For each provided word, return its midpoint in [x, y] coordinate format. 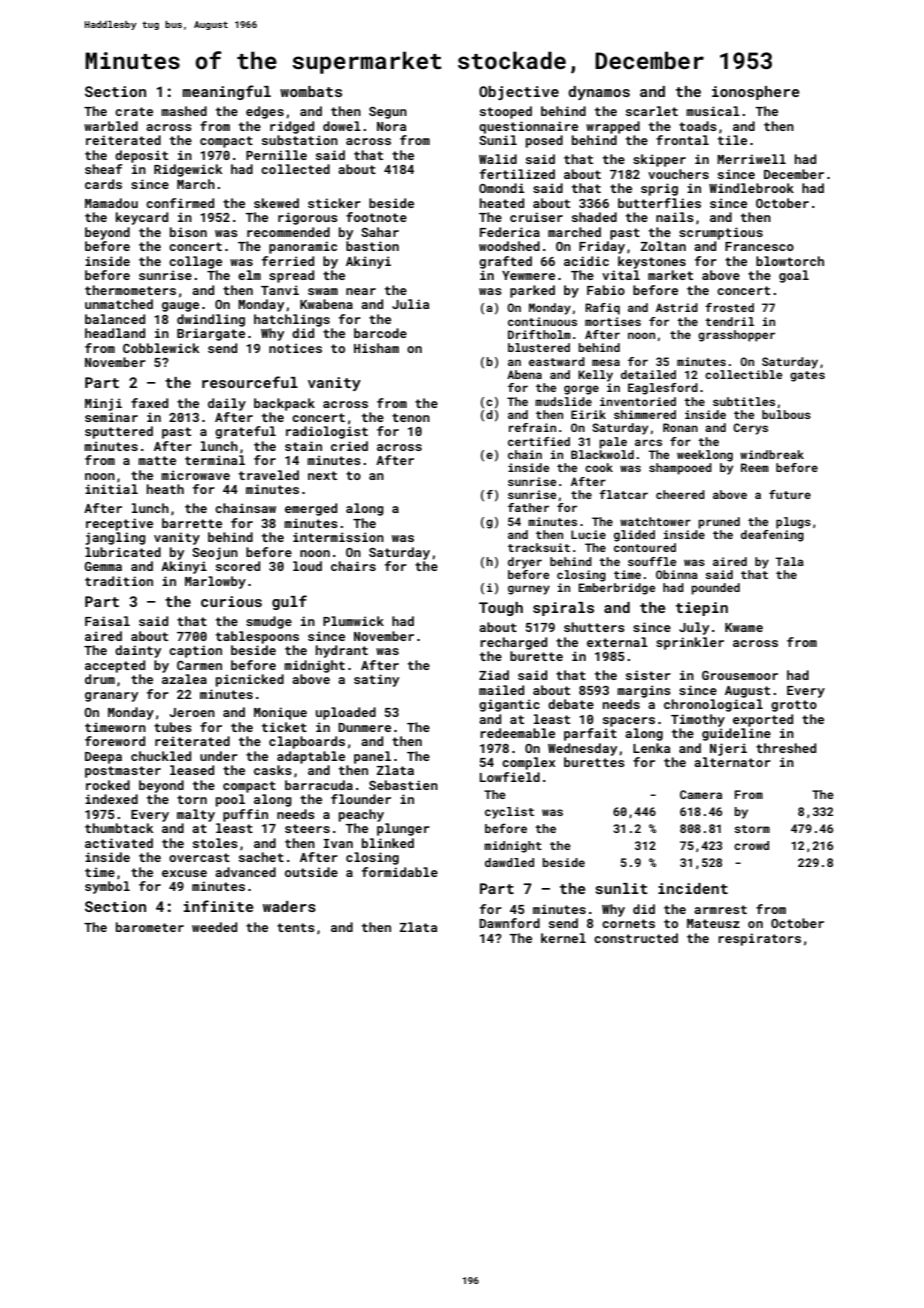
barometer [150, 927]
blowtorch [790, 261]
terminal [215, 460]
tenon [411, 417]
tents [296, 927]
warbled [111, 126]
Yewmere [528, 275]
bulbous [786, 414]
